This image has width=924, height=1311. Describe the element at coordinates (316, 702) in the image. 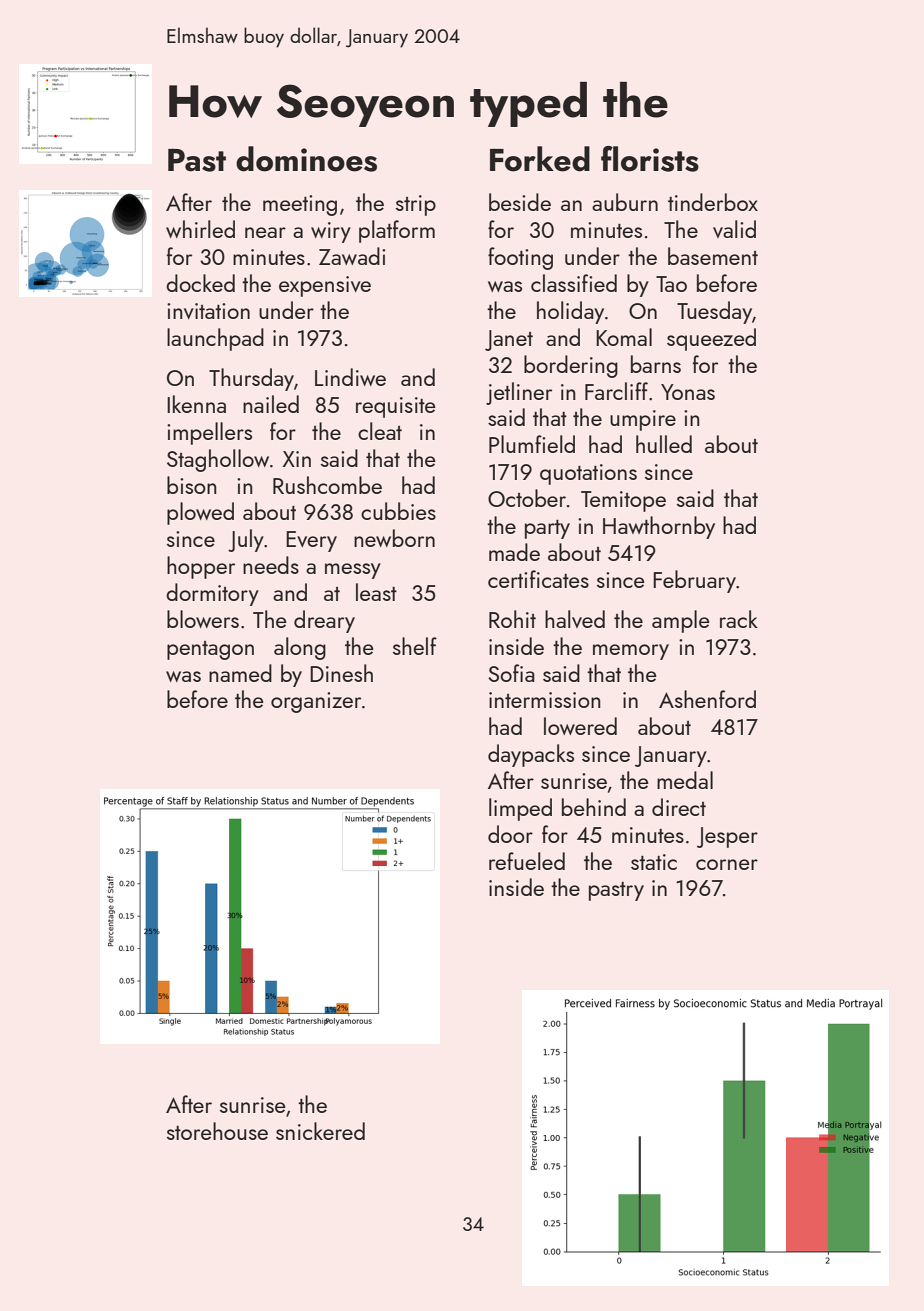

I see `organizer` at that location.
